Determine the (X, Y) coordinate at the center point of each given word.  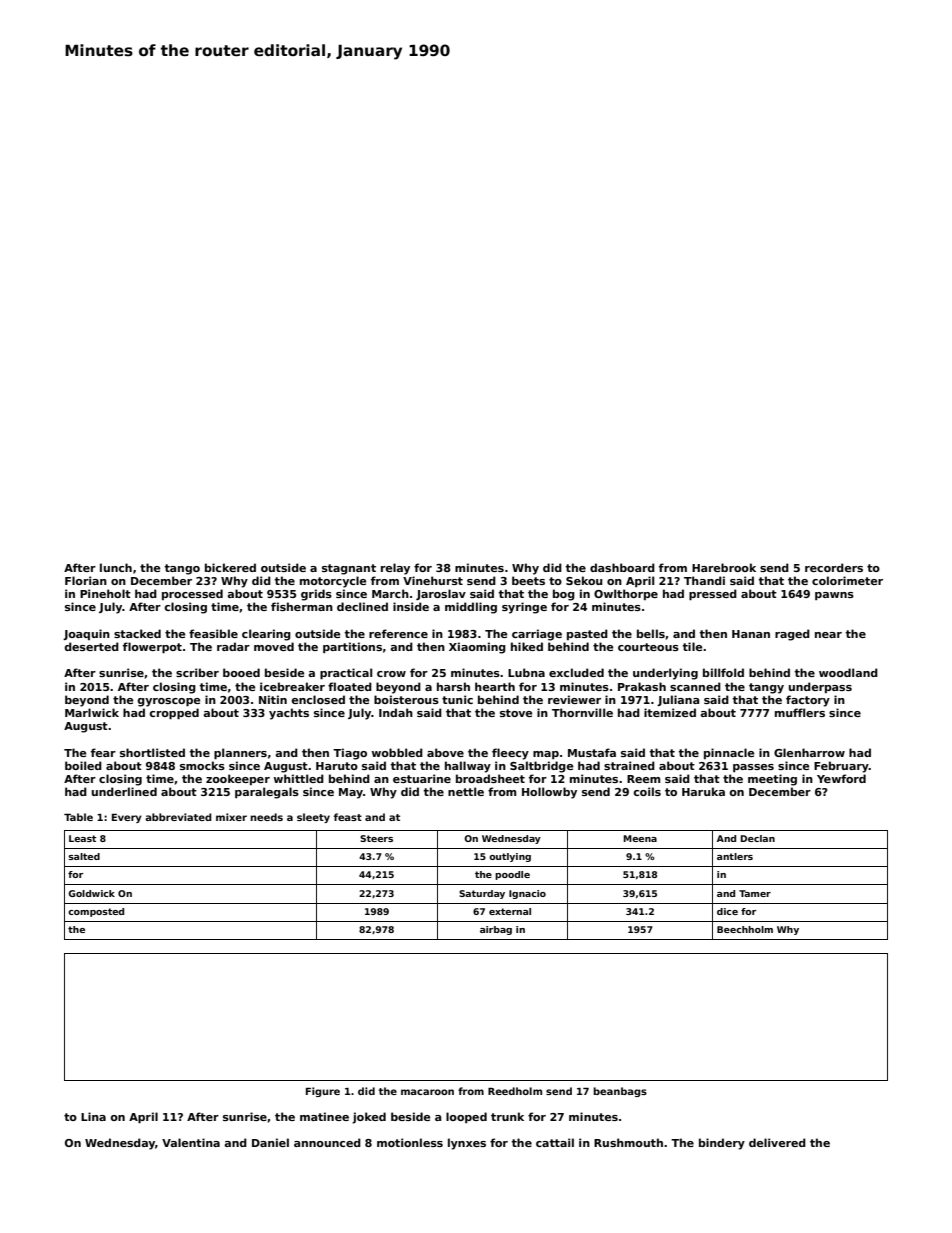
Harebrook (724, 567)
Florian (86, 580)
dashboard (622, 567)
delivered (777, 1142)
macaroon (427, 1092)
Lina (93, 1116)
